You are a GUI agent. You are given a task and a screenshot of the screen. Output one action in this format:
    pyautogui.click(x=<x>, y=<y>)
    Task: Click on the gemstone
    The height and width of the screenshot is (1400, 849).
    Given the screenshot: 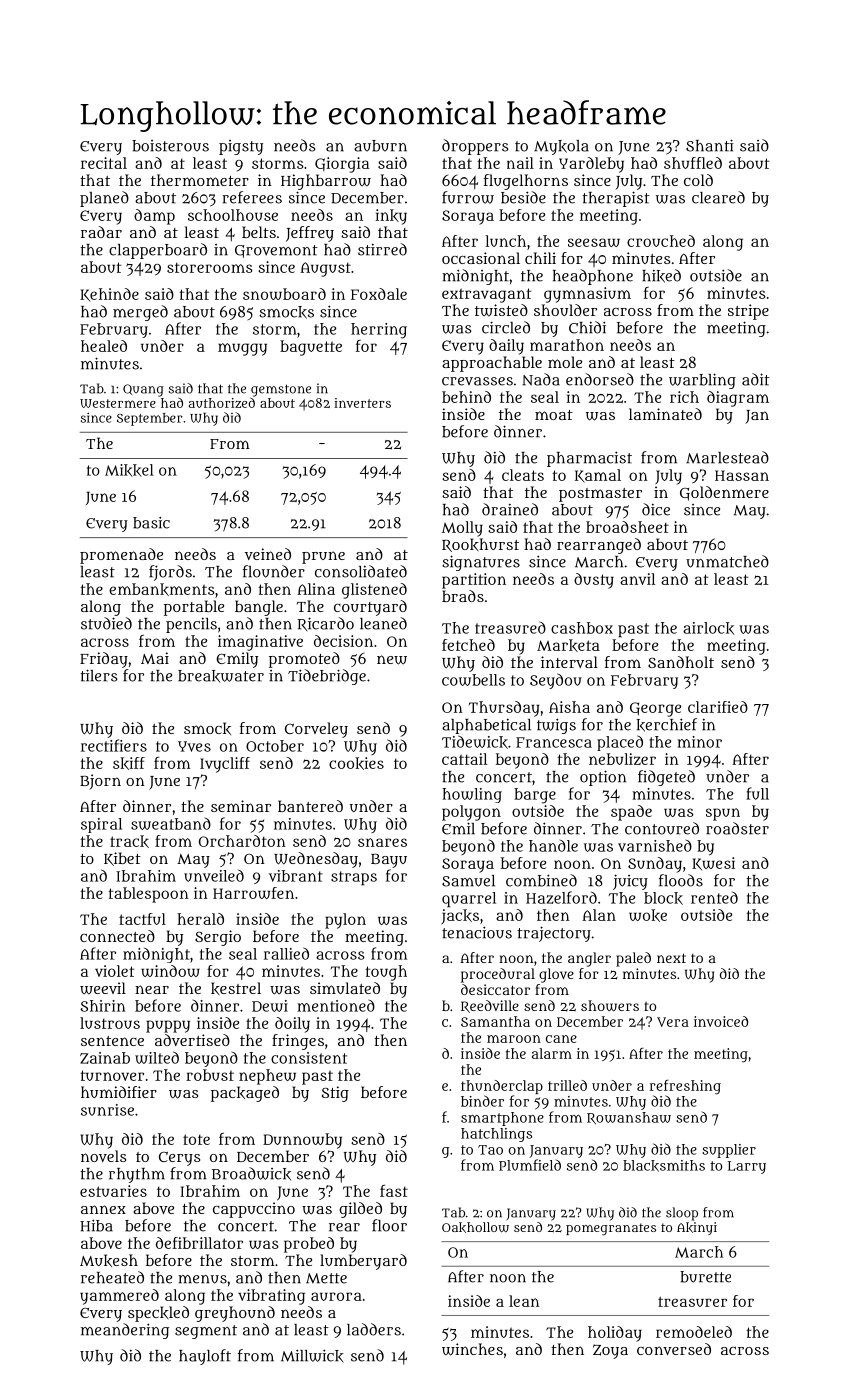 What is the action you would take?
    pyautogui.click(x=281, y=390)
